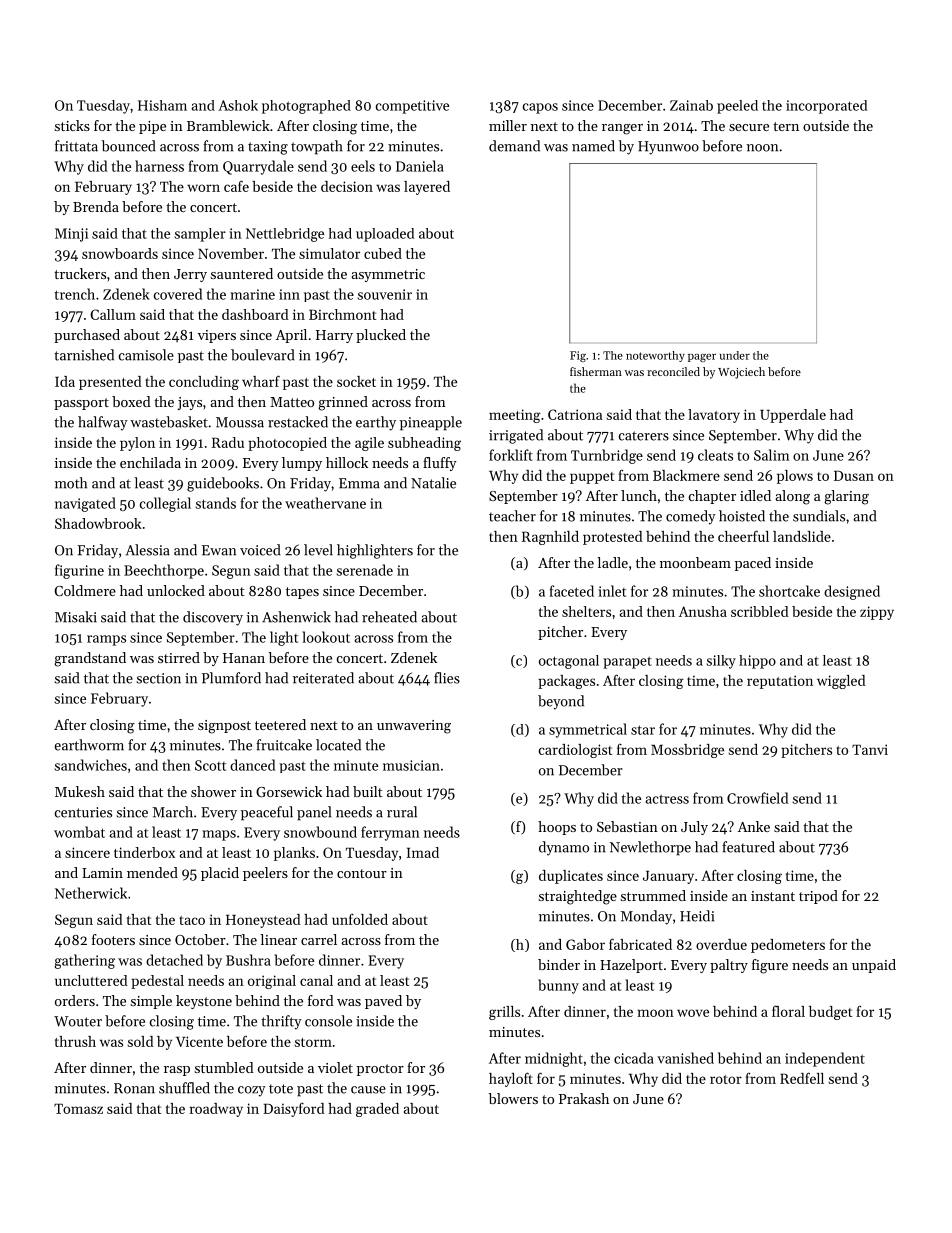  What do you see at coordinates (84, 355) in the image?
I see `tarnished` at bounding box center [84, 355].
